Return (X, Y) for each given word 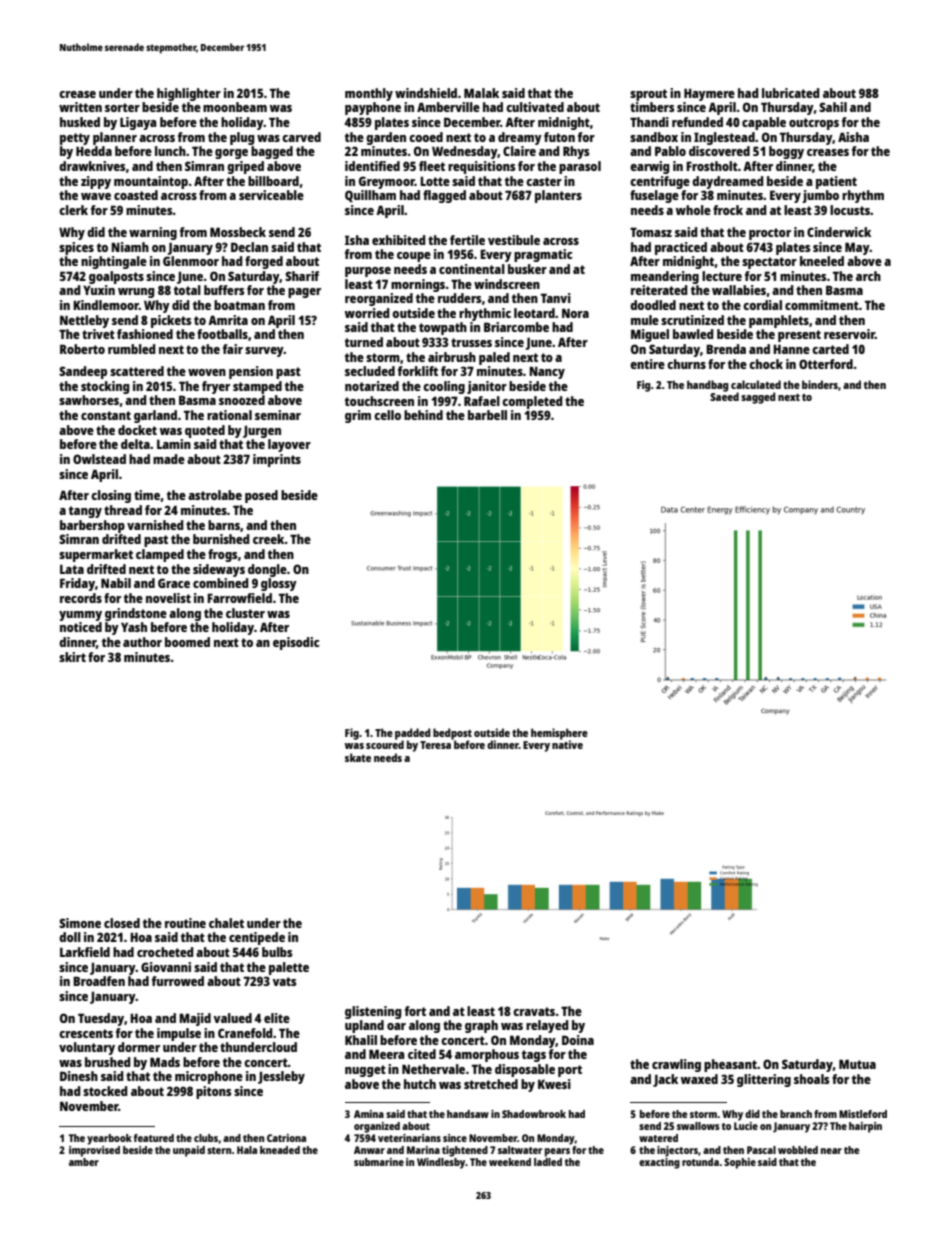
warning (153, 233)
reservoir (849, 334)
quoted (205, 431)
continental (472, 269)
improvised (94, 1151)
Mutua (857, 1064)
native (567, 744)
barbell (487, 415)
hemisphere (559, 734)
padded (413, 734)
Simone (80, 923)
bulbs (277, 952)
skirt (72, 657)
